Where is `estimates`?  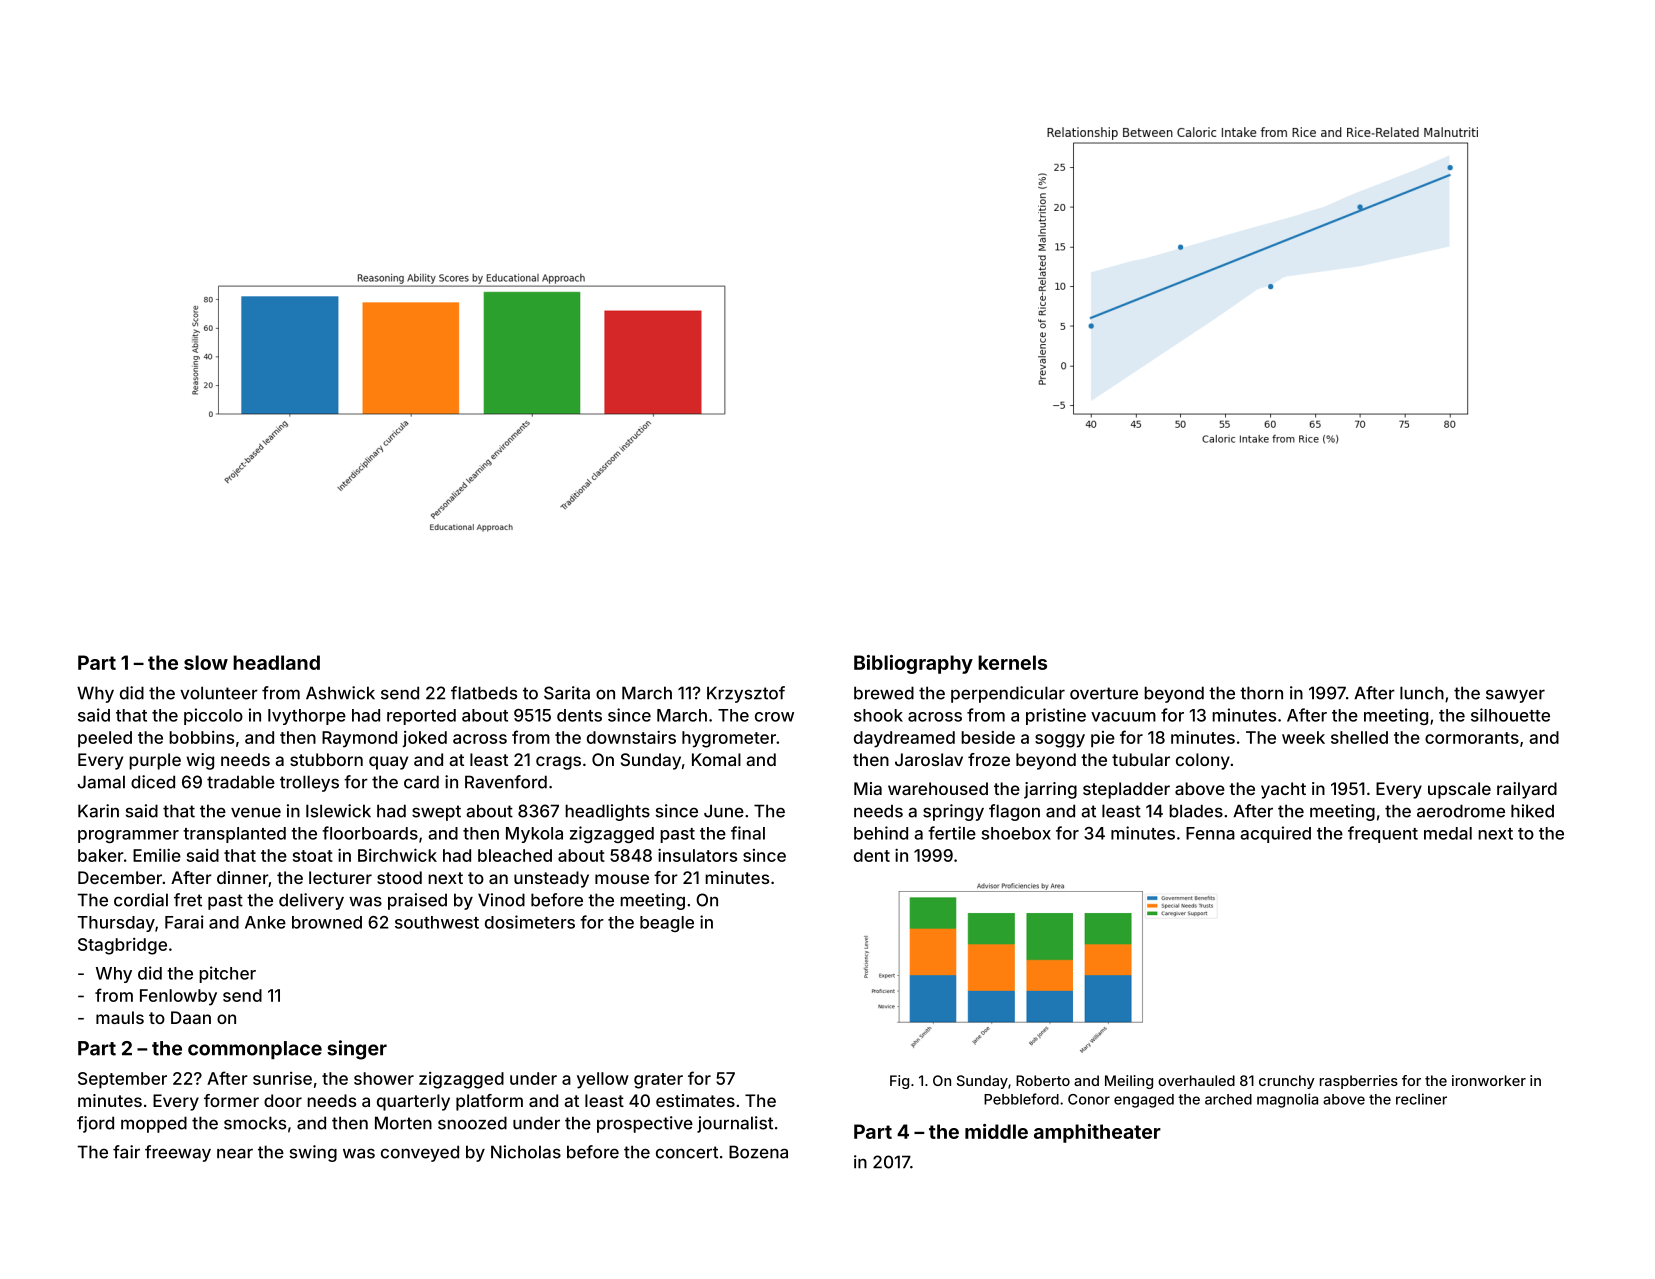
estimates is located at coordinates (695, 1100).
